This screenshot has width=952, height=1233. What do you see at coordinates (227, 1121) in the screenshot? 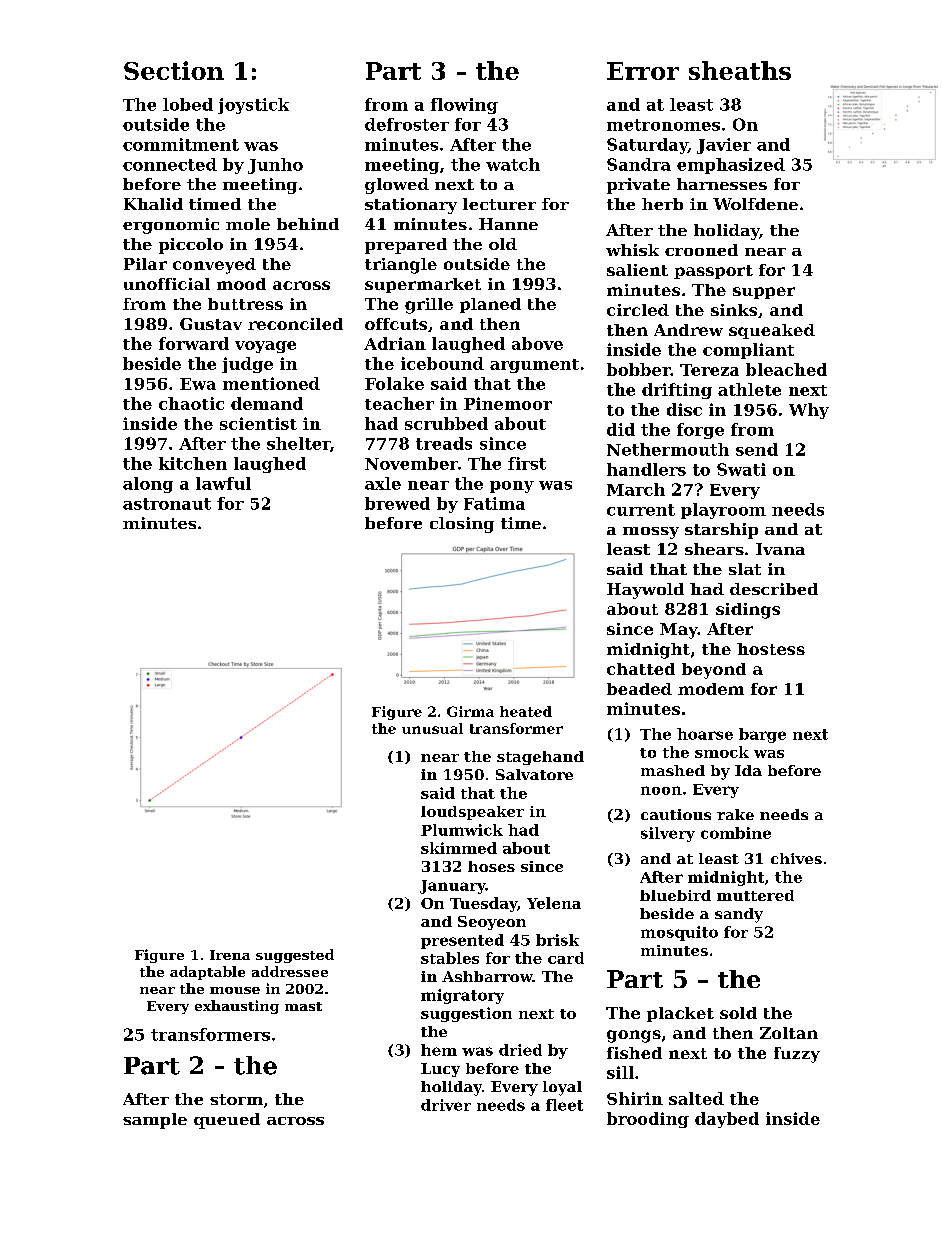
I see `queued` at bounding box center [227, 1121].
